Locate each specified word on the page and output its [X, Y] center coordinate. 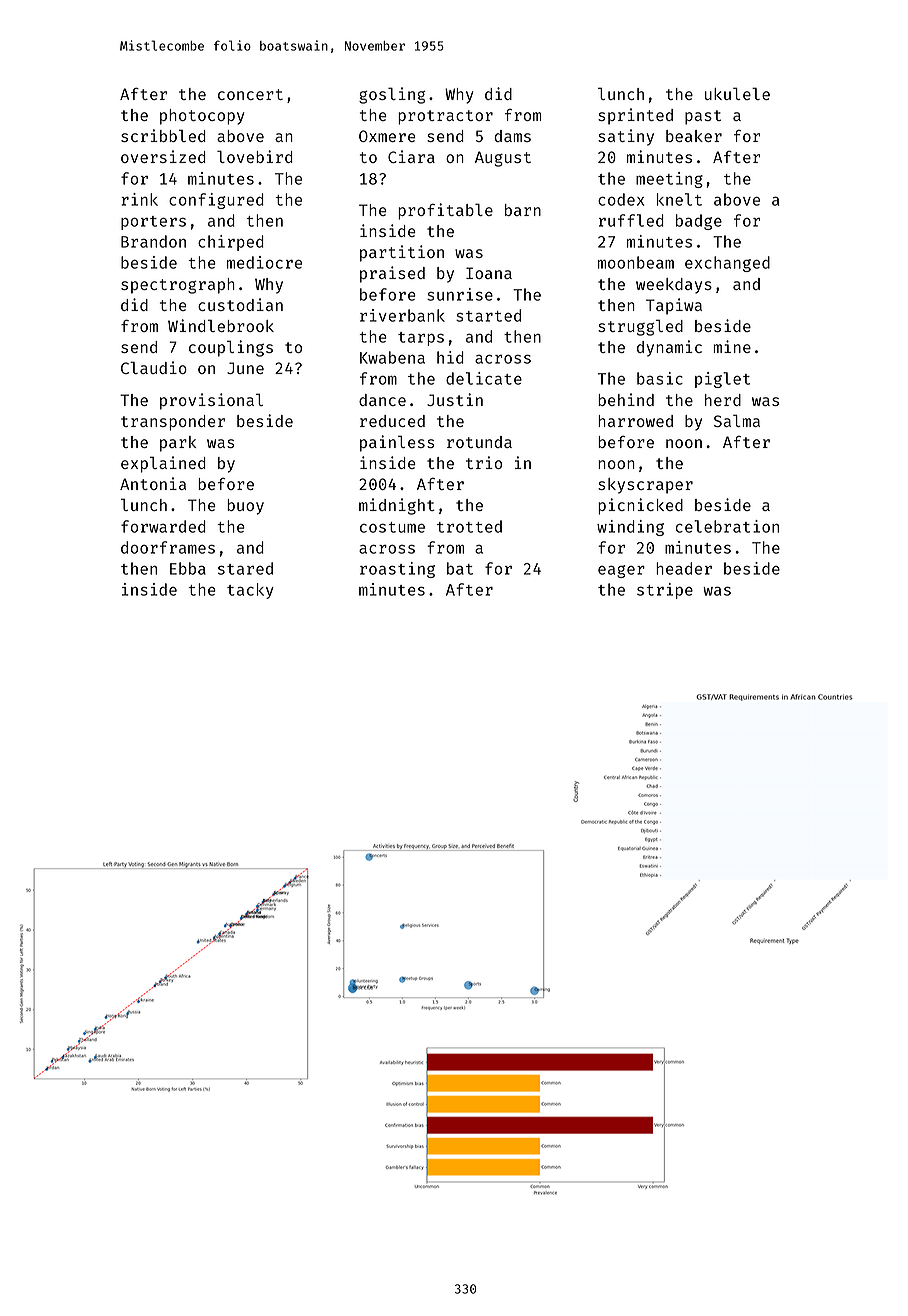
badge [699, 222]
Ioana [489, 273]
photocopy [202, 117]
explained [163, 464]
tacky [250, 591]
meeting [669, 180]
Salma [737, 420]
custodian [240, 304]
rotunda [479, 442]
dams [512, 136]
